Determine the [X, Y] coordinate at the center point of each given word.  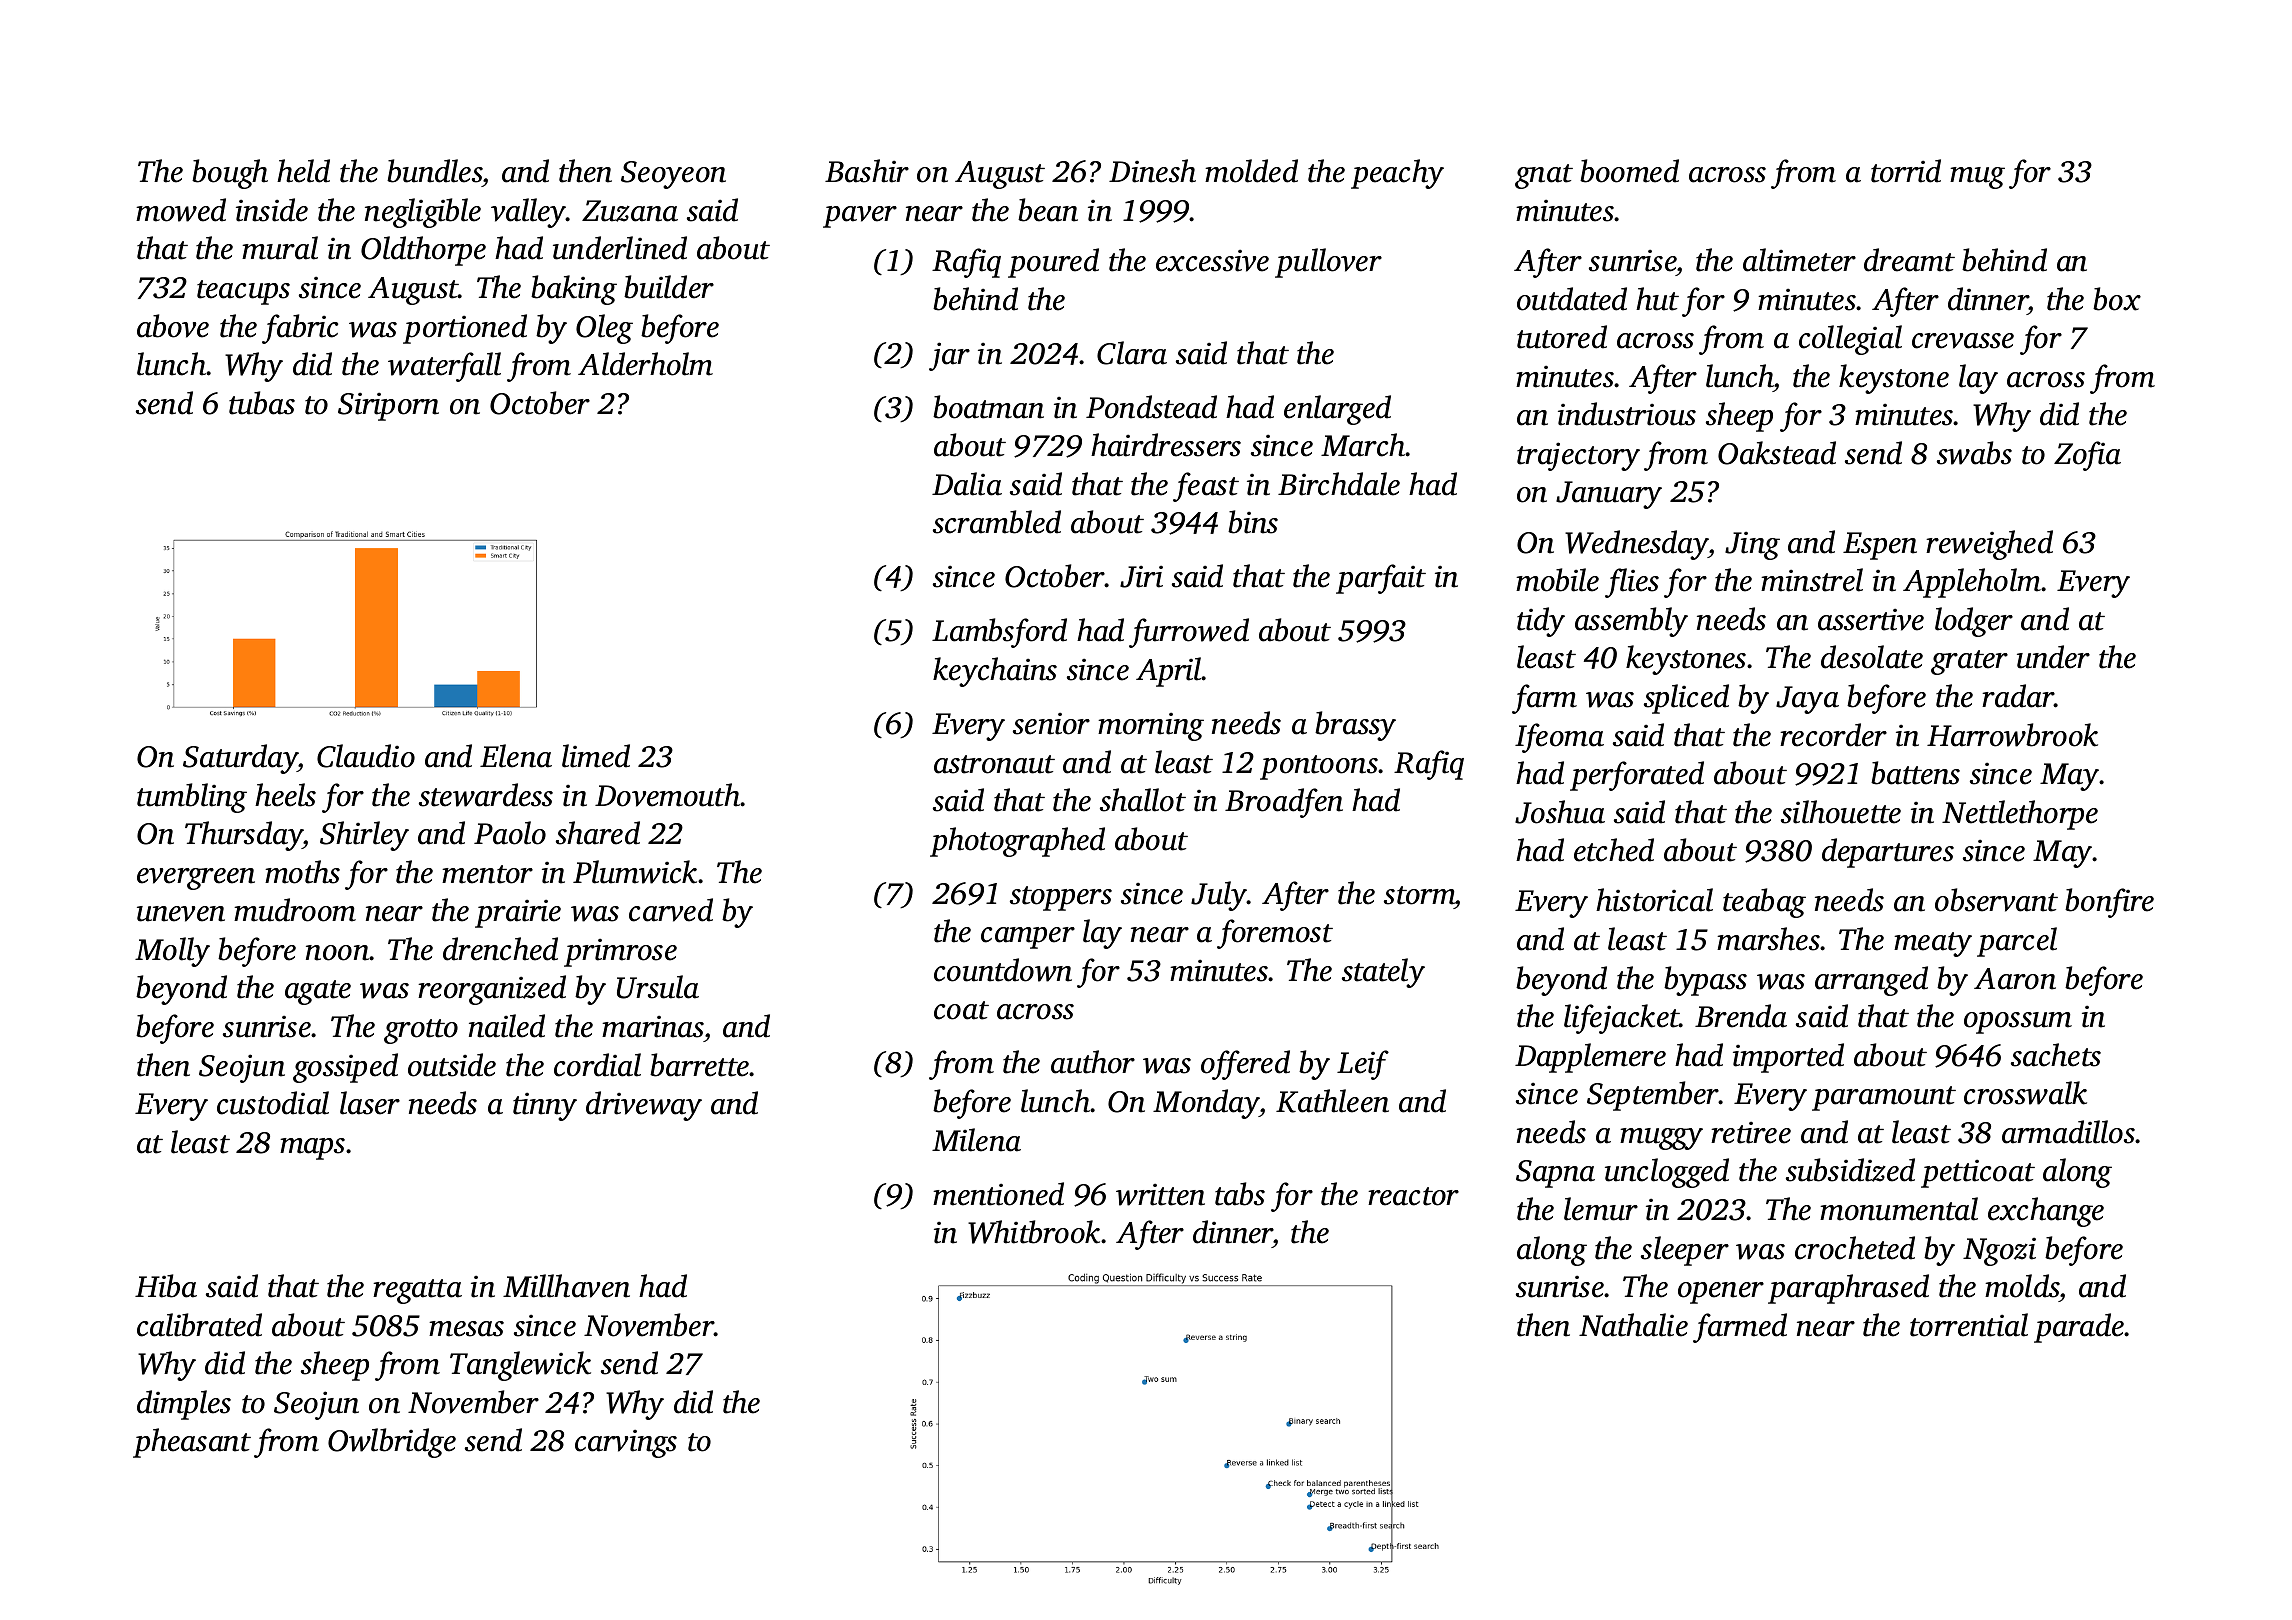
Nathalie [1633, 1325]
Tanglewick [520, 1366]
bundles [434, 171]
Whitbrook [1034, 1232]
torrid [1906, 171]
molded [1251, 171]
